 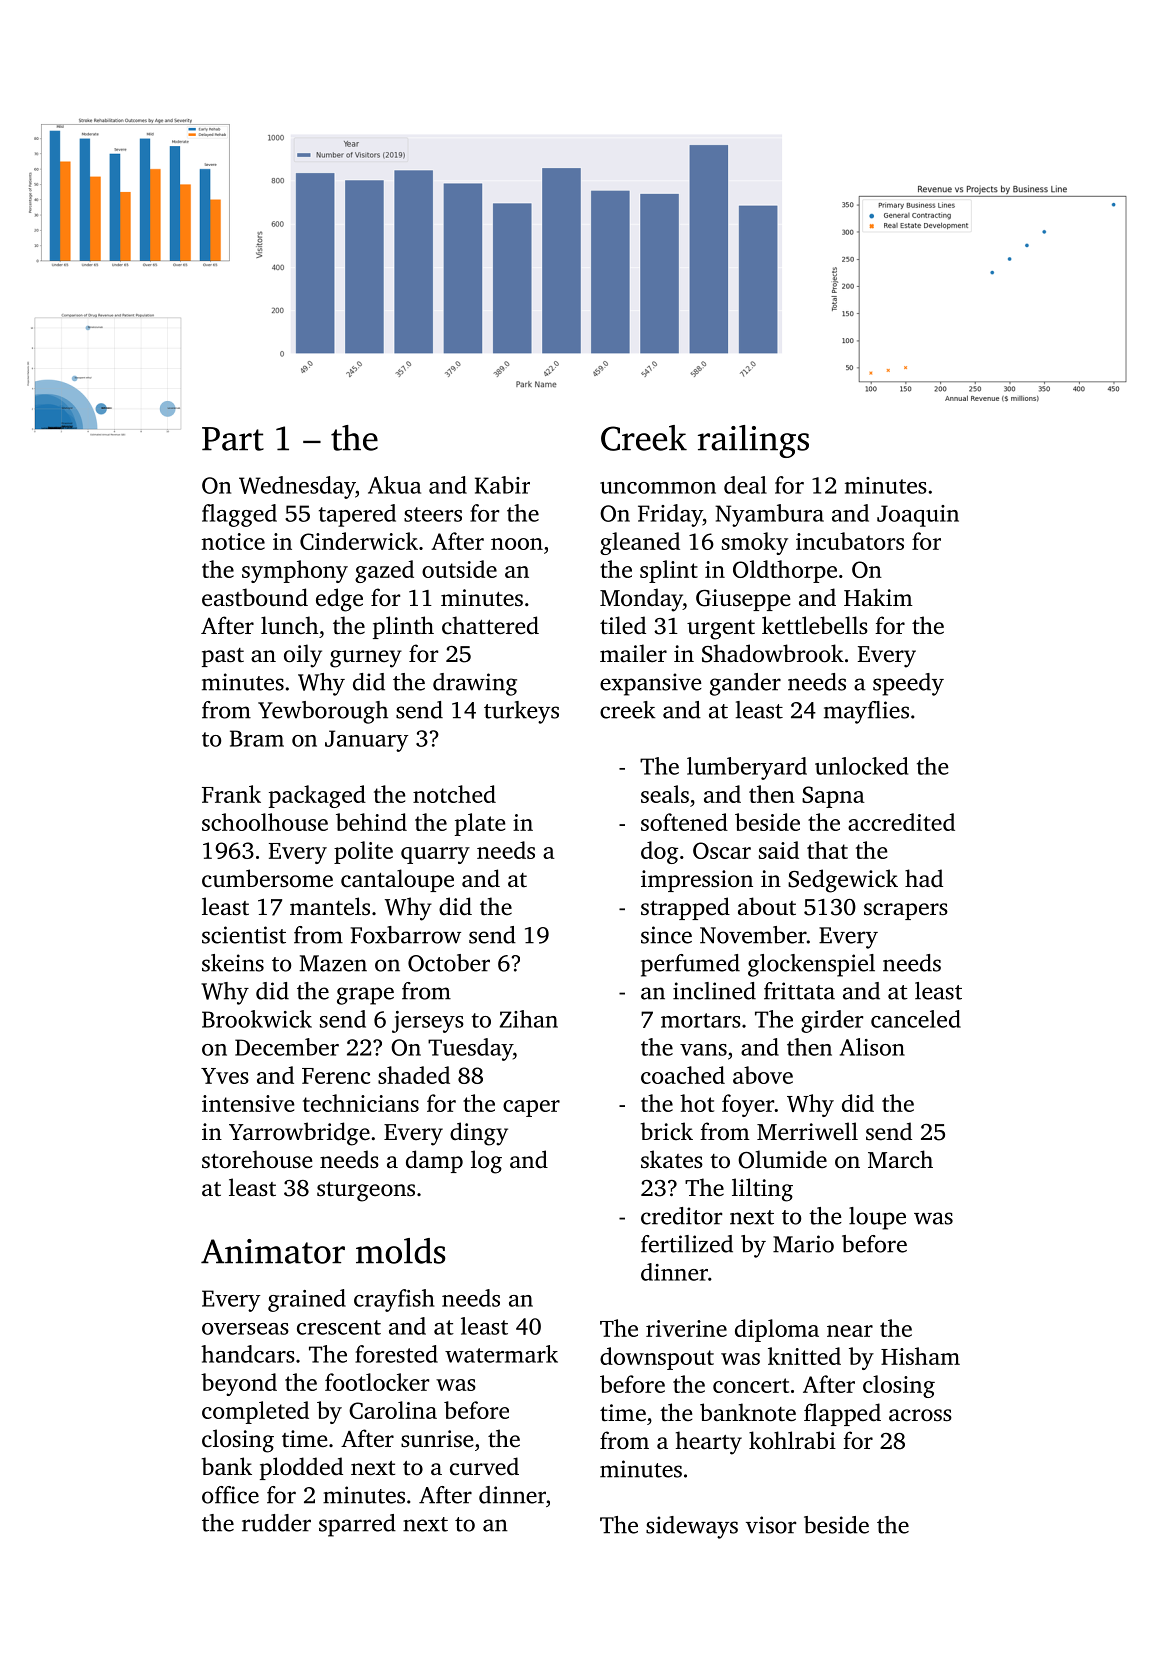 What do you see at coordinates (233, 439) in the screenshot?
I see `Part` at bounding box center [233, 439].
